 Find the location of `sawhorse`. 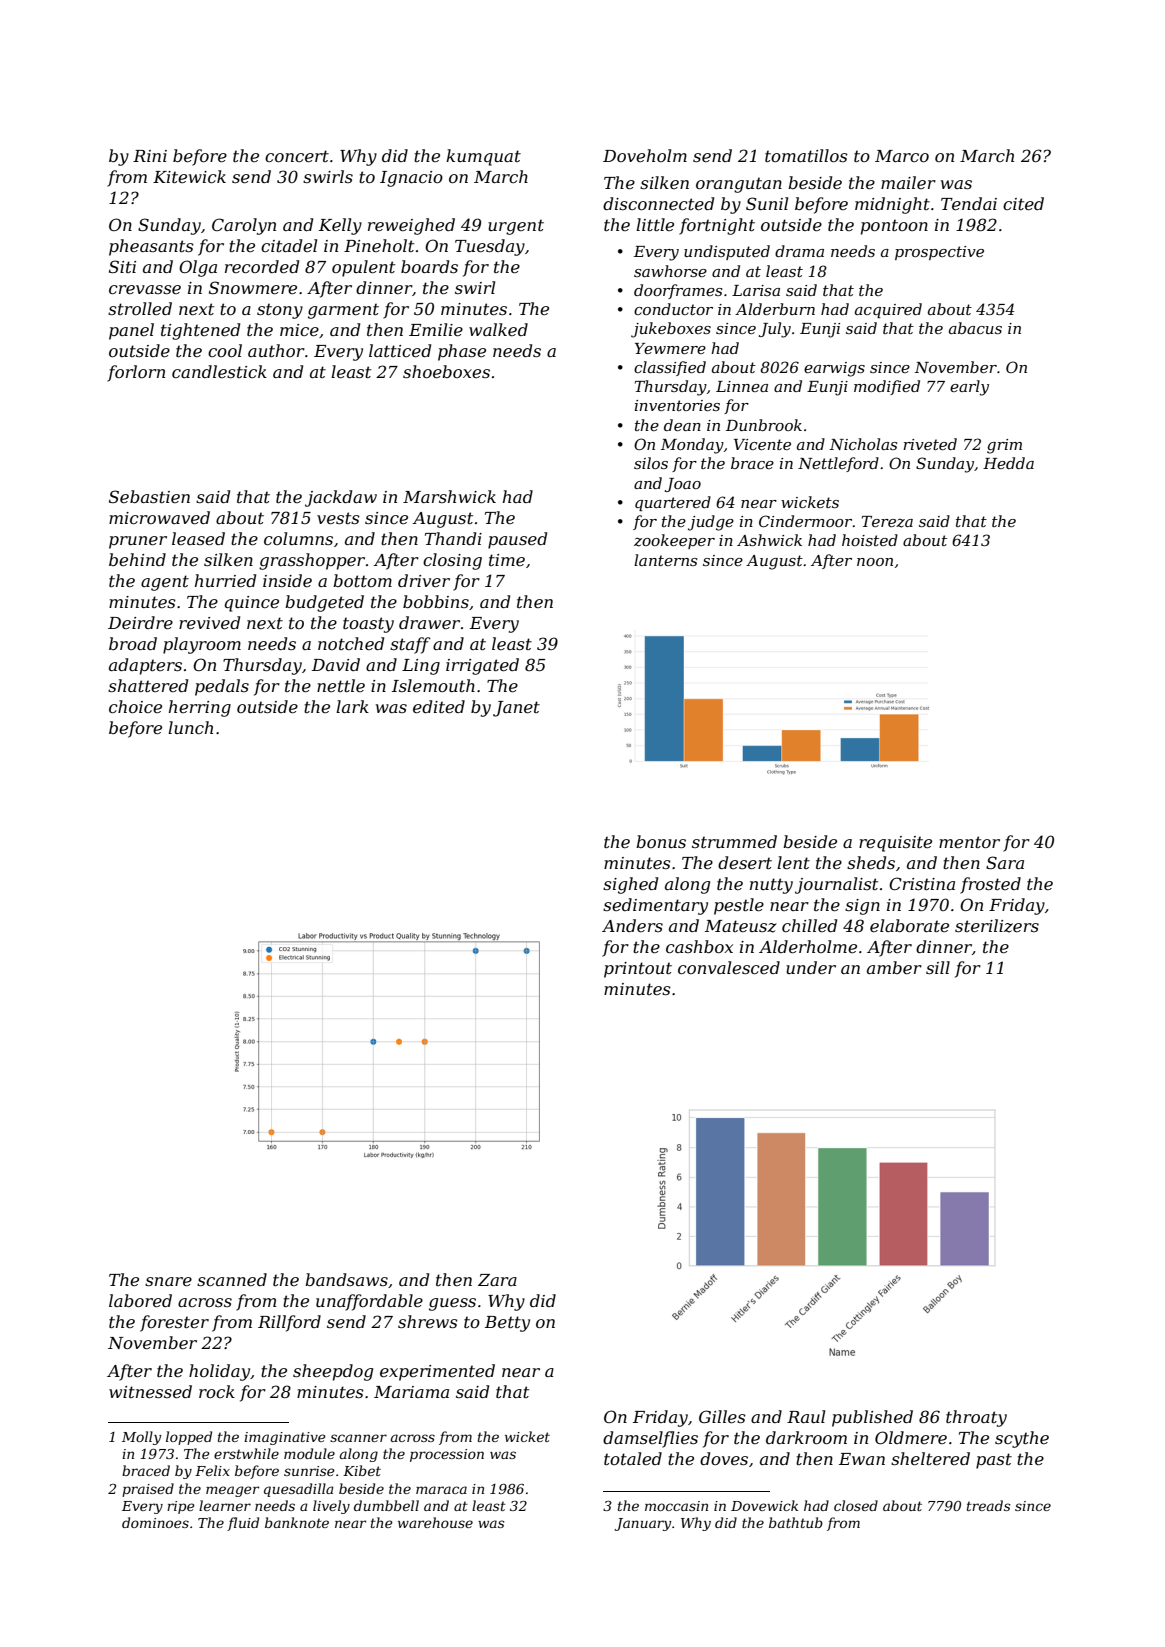

sawhorse is located at coordinates (670, 271).
